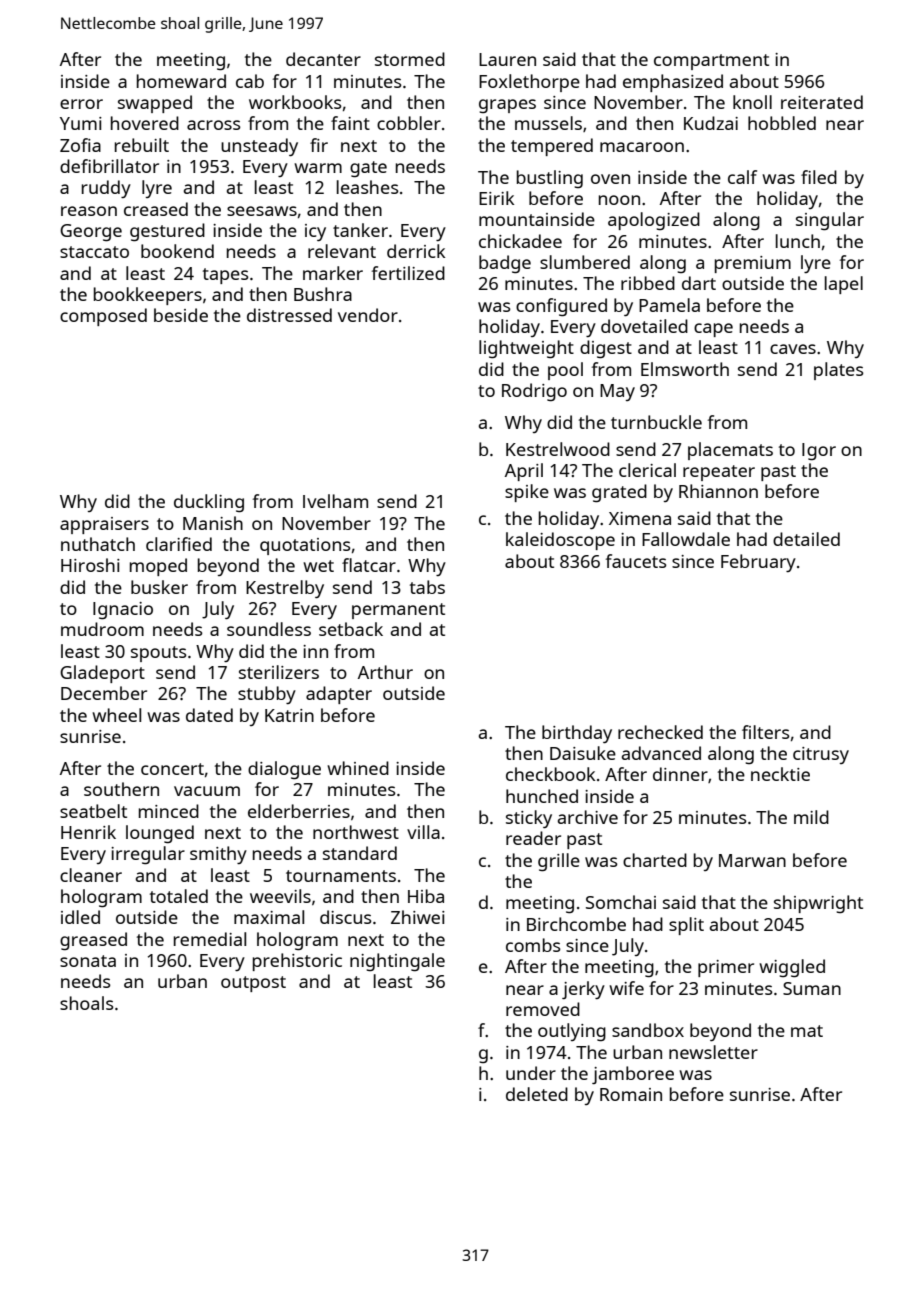 This screenshot has height=1314, width=924. I want to click on sonata, so click(88, 961).
